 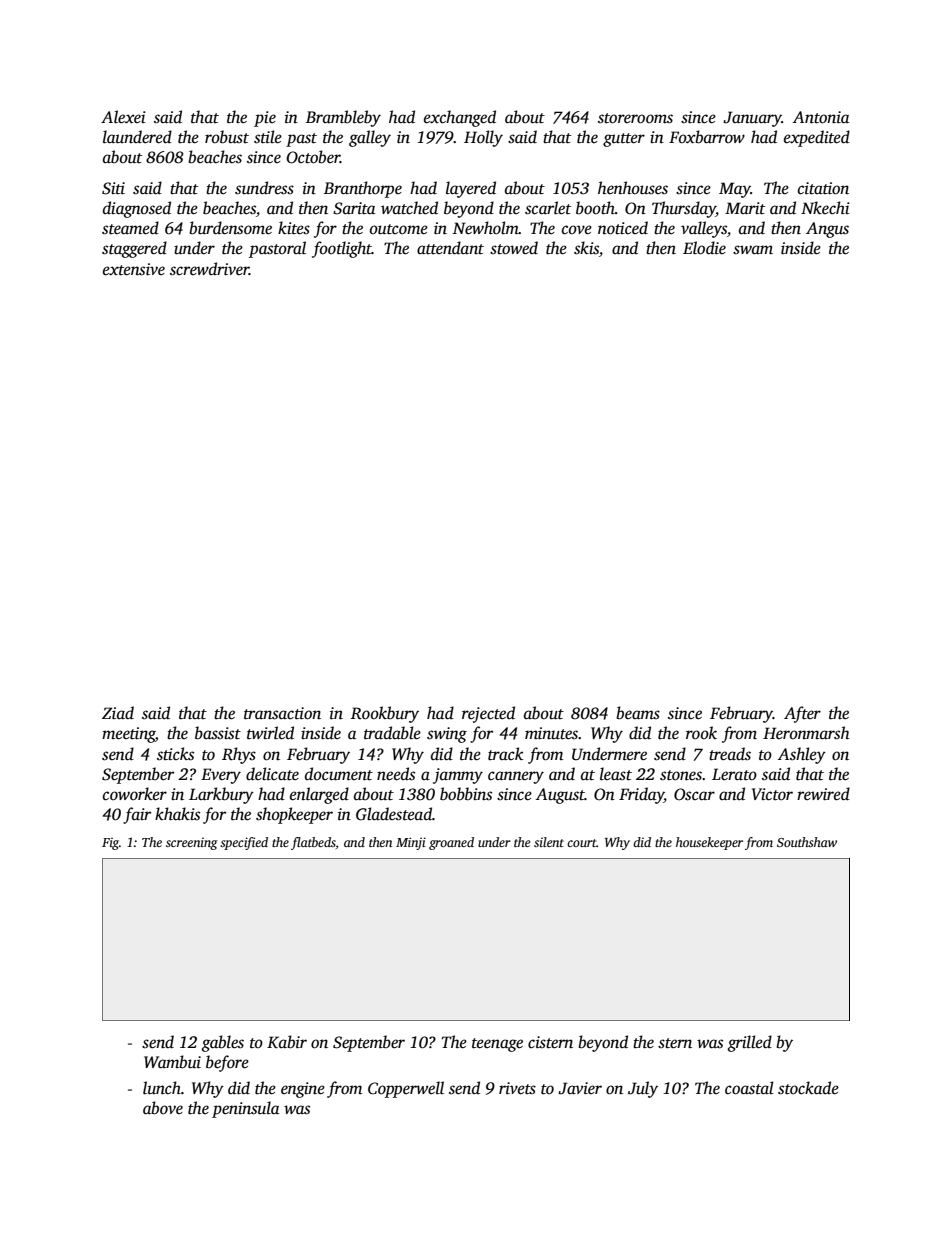 I want to click on stones, so click(x=681, y=775).
